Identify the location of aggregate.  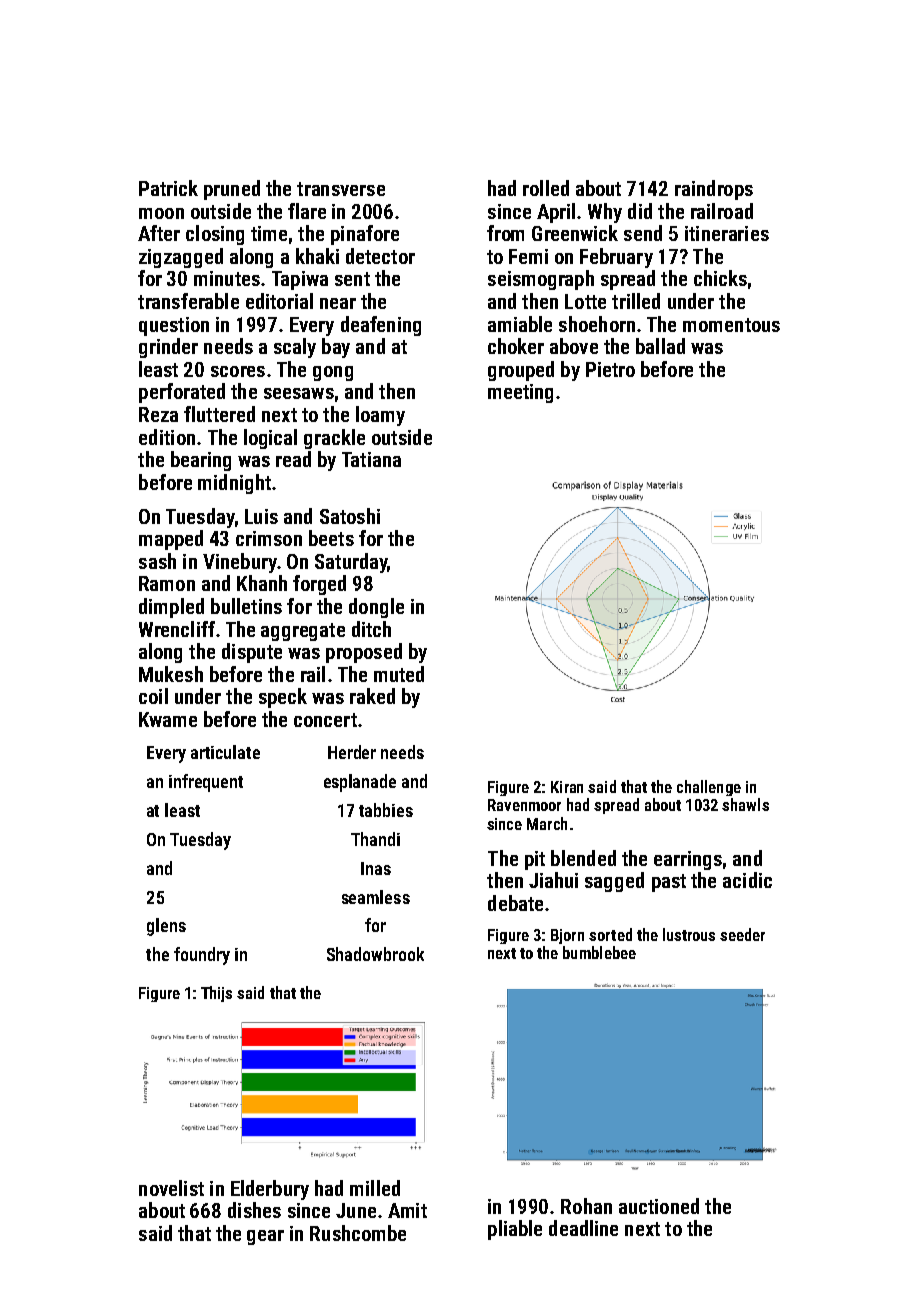
(303, 632).
